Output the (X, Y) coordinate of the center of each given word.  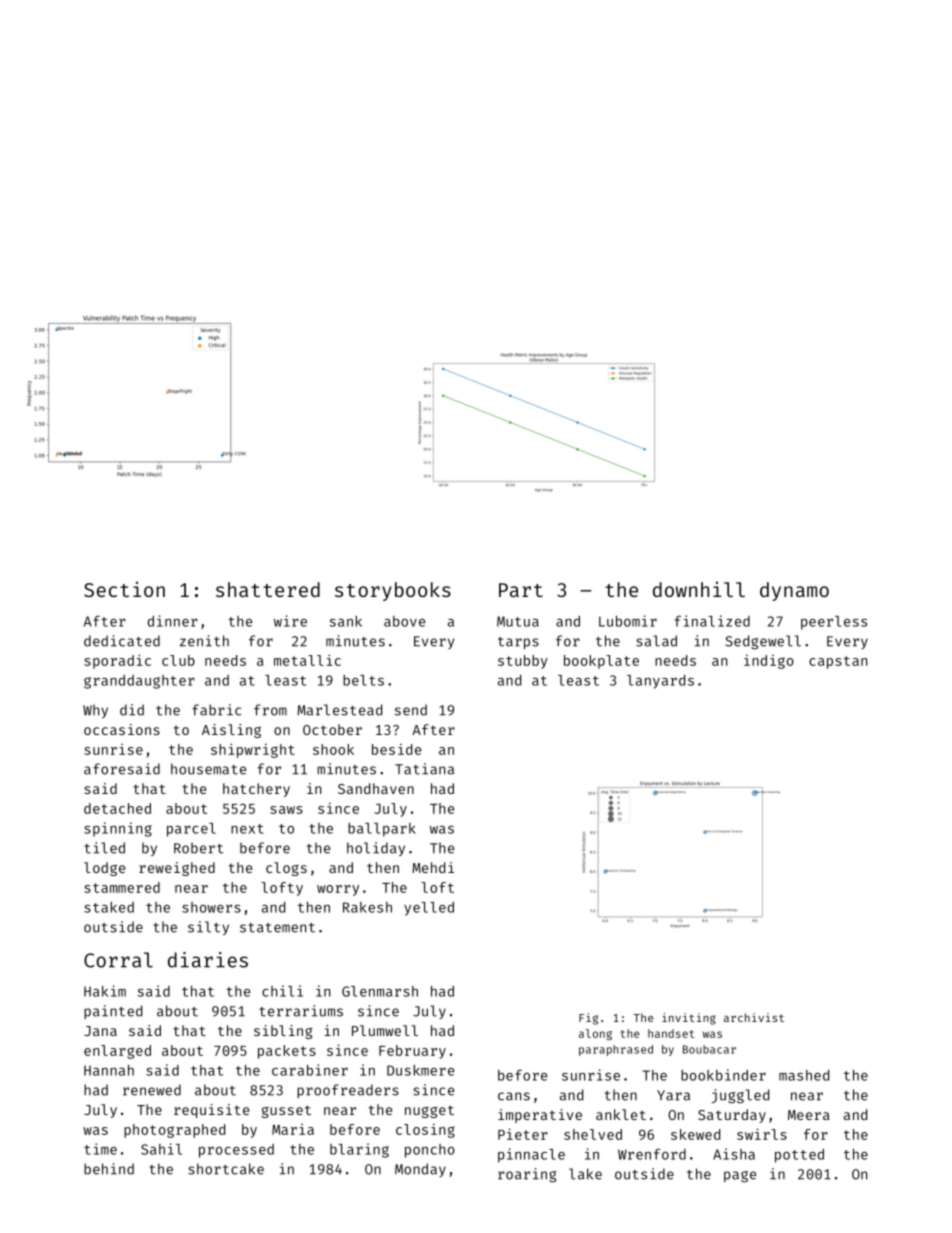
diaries (208, 960)
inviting (689, 1019)
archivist (754, 1017)
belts (363, 680)
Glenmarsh (380, 991)
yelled (429, 909)
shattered (268, 589)
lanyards (660, 682)
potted (799, 1156)
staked (109, 907)
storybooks (393, 591)
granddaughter (139, 682)
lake (585, 1174)
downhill (699, 589)
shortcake (226, 1169)
